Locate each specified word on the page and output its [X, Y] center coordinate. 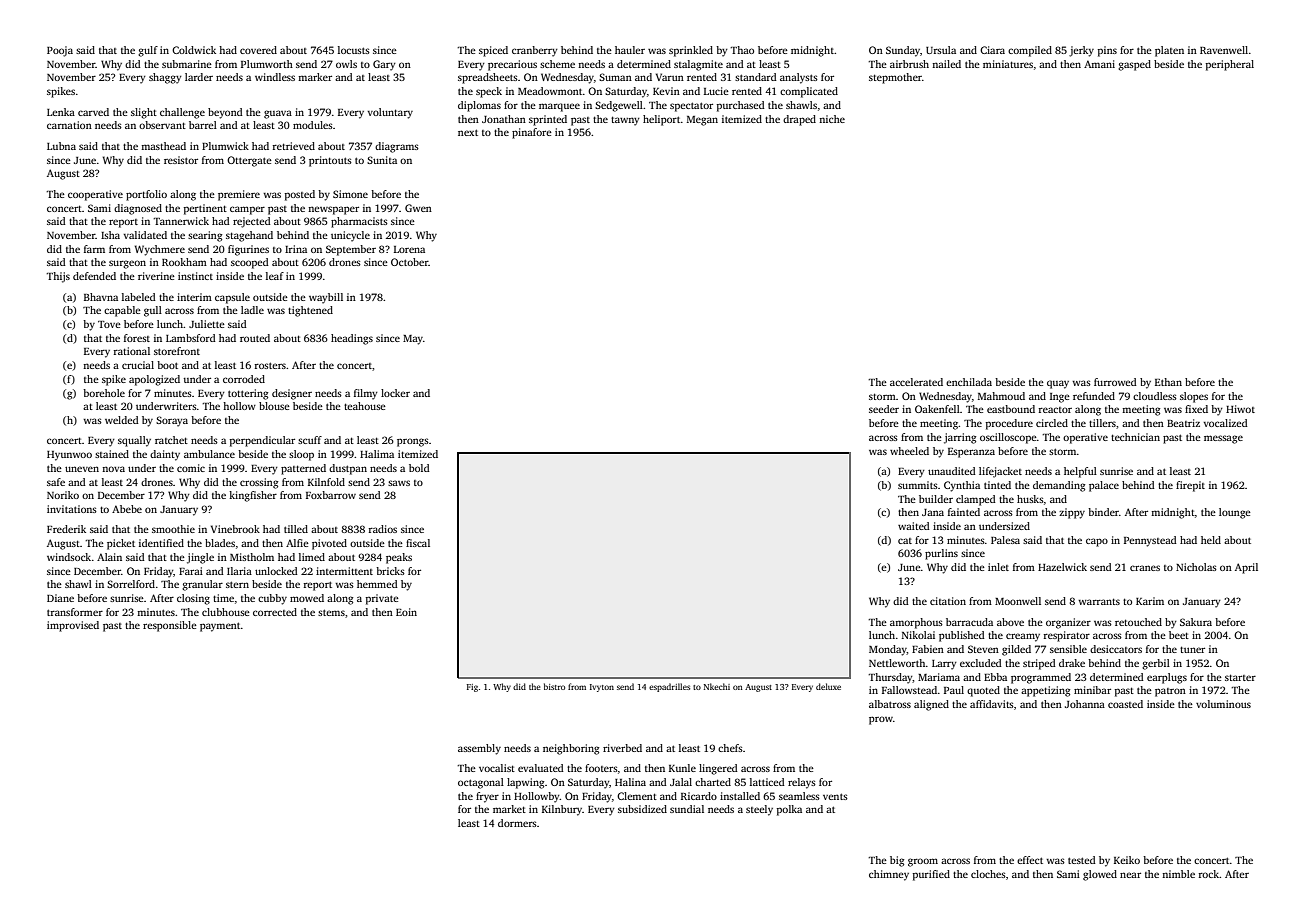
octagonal [481, 783]
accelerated [916, 382]
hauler [630, 50]
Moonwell [1018, 601]
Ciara [992, 50]
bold [419, 468]
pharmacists [359, 222]
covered [258, 50]
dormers [517, 823]
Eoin [406, 612]
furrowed [1115, 382]
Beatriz [1183, 423]
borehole [104, 393]
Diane [60, 598]
